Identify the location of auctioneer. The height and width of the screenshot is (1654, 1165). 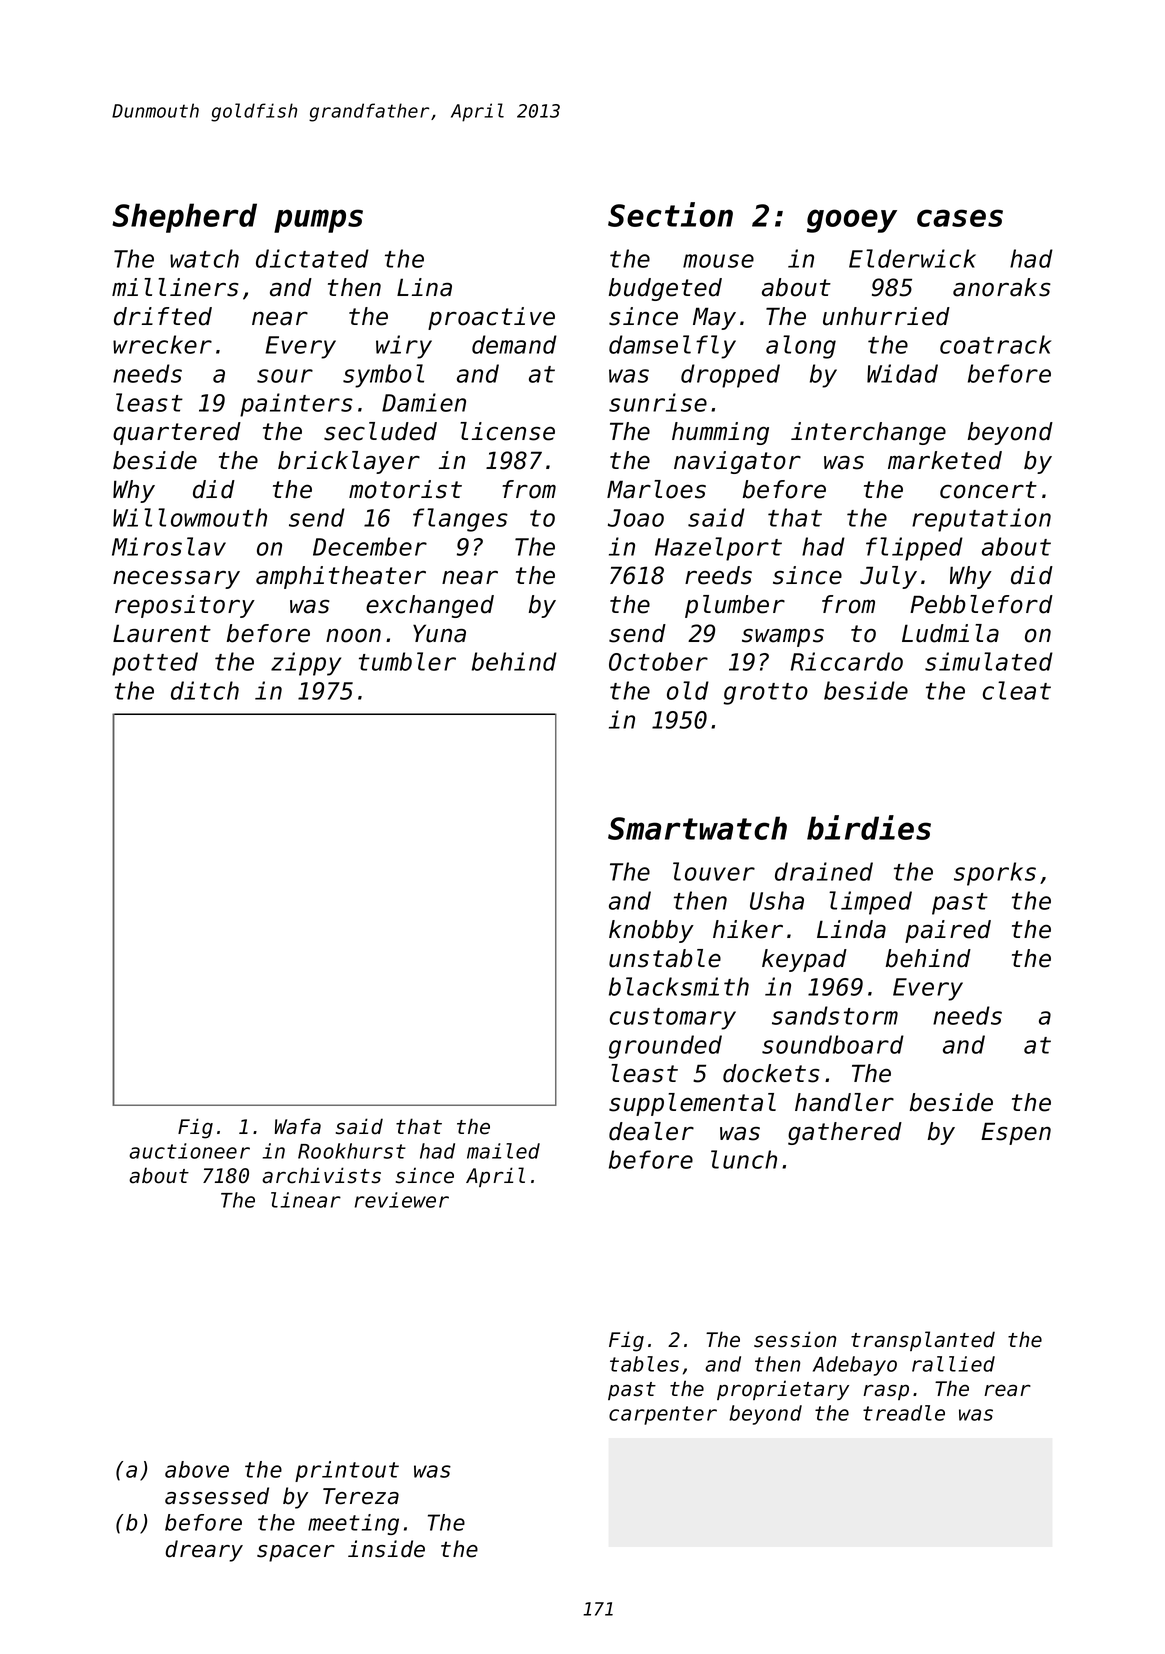
(189, 1151).
